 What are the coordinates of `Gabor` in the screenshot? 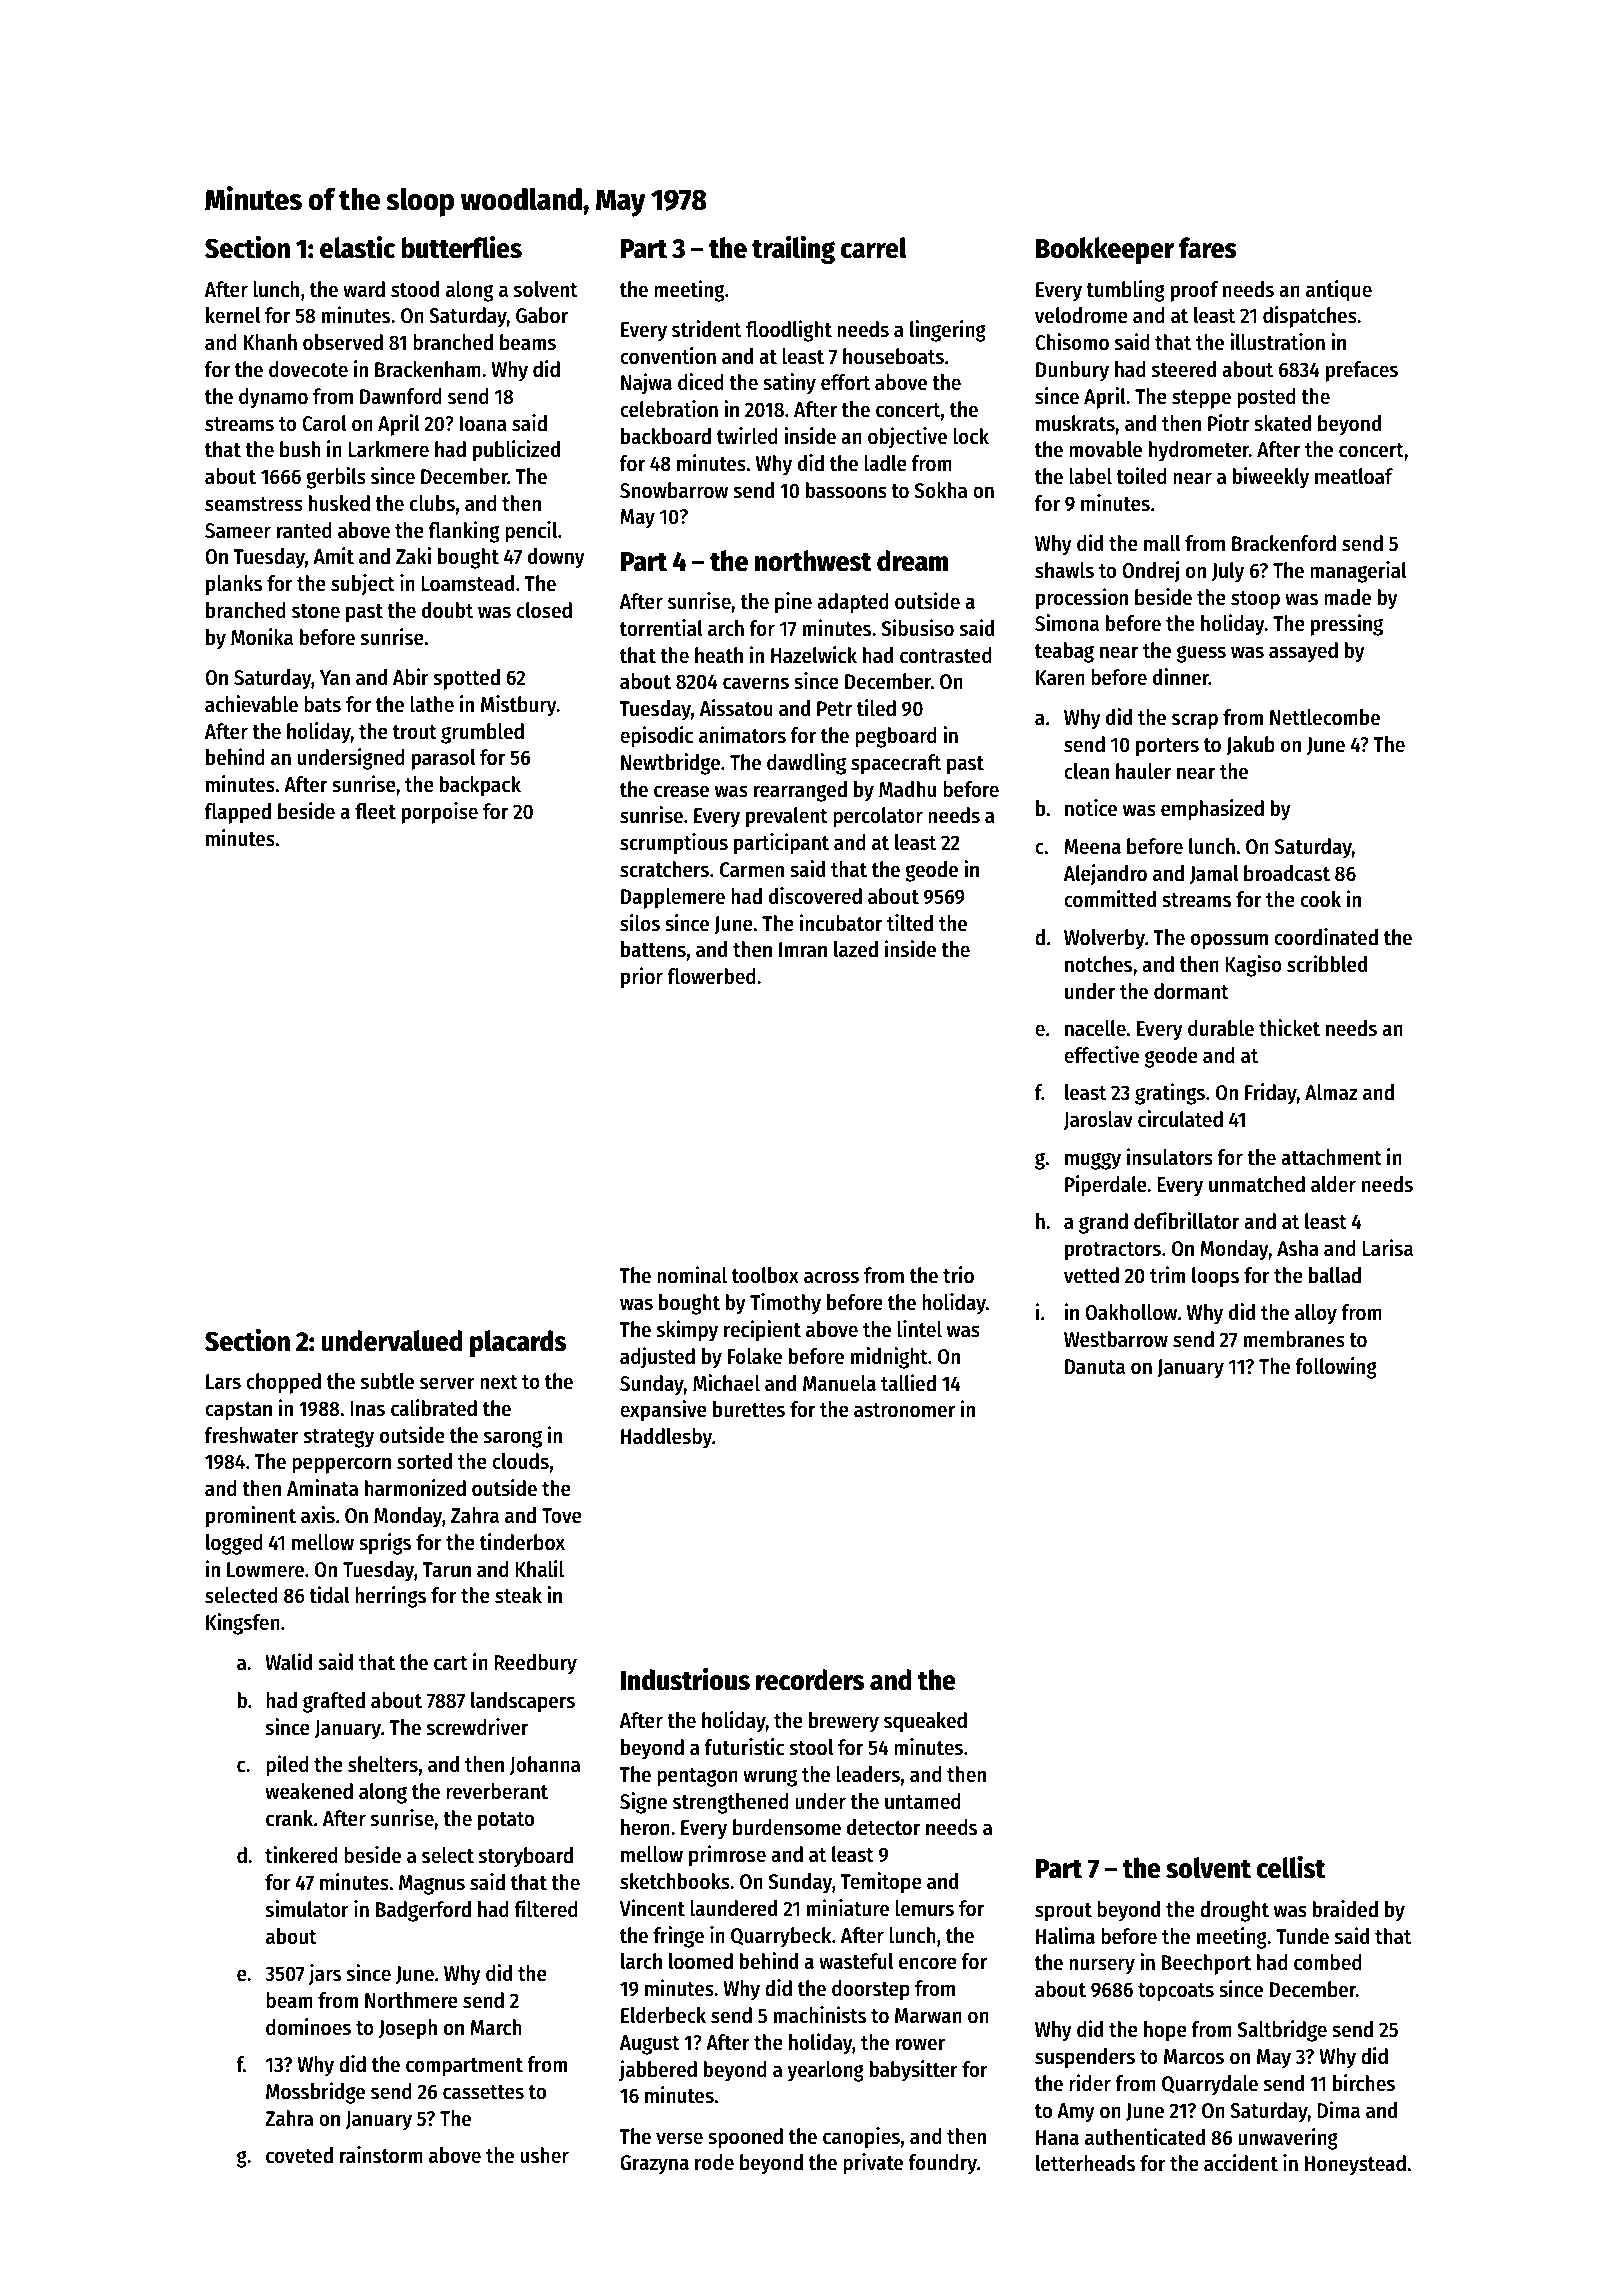 It's located at (542, 315).
